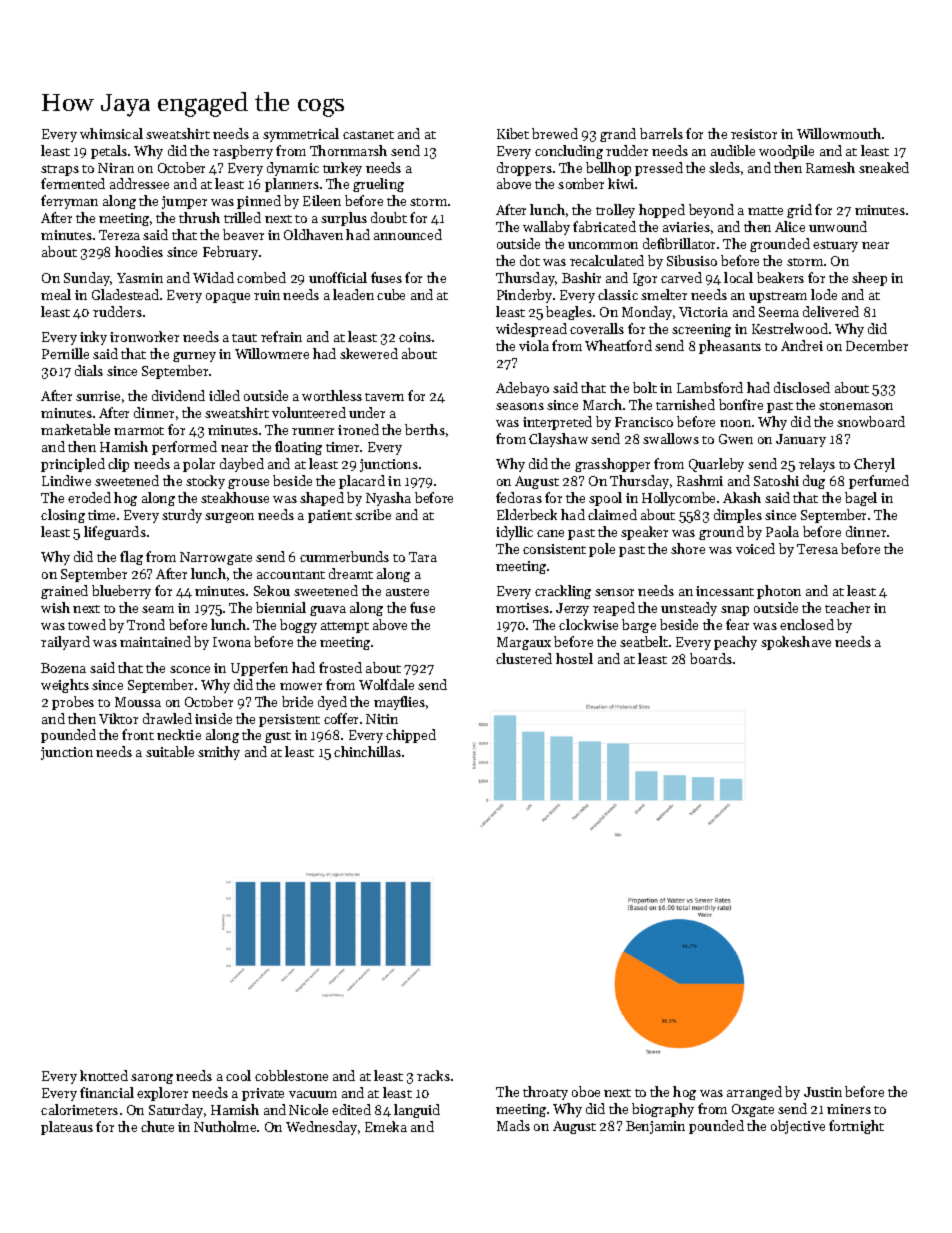 Image resolution: width=952 pixels, height=1233 pixels. I want to click on cool, so click(238, 1075).
